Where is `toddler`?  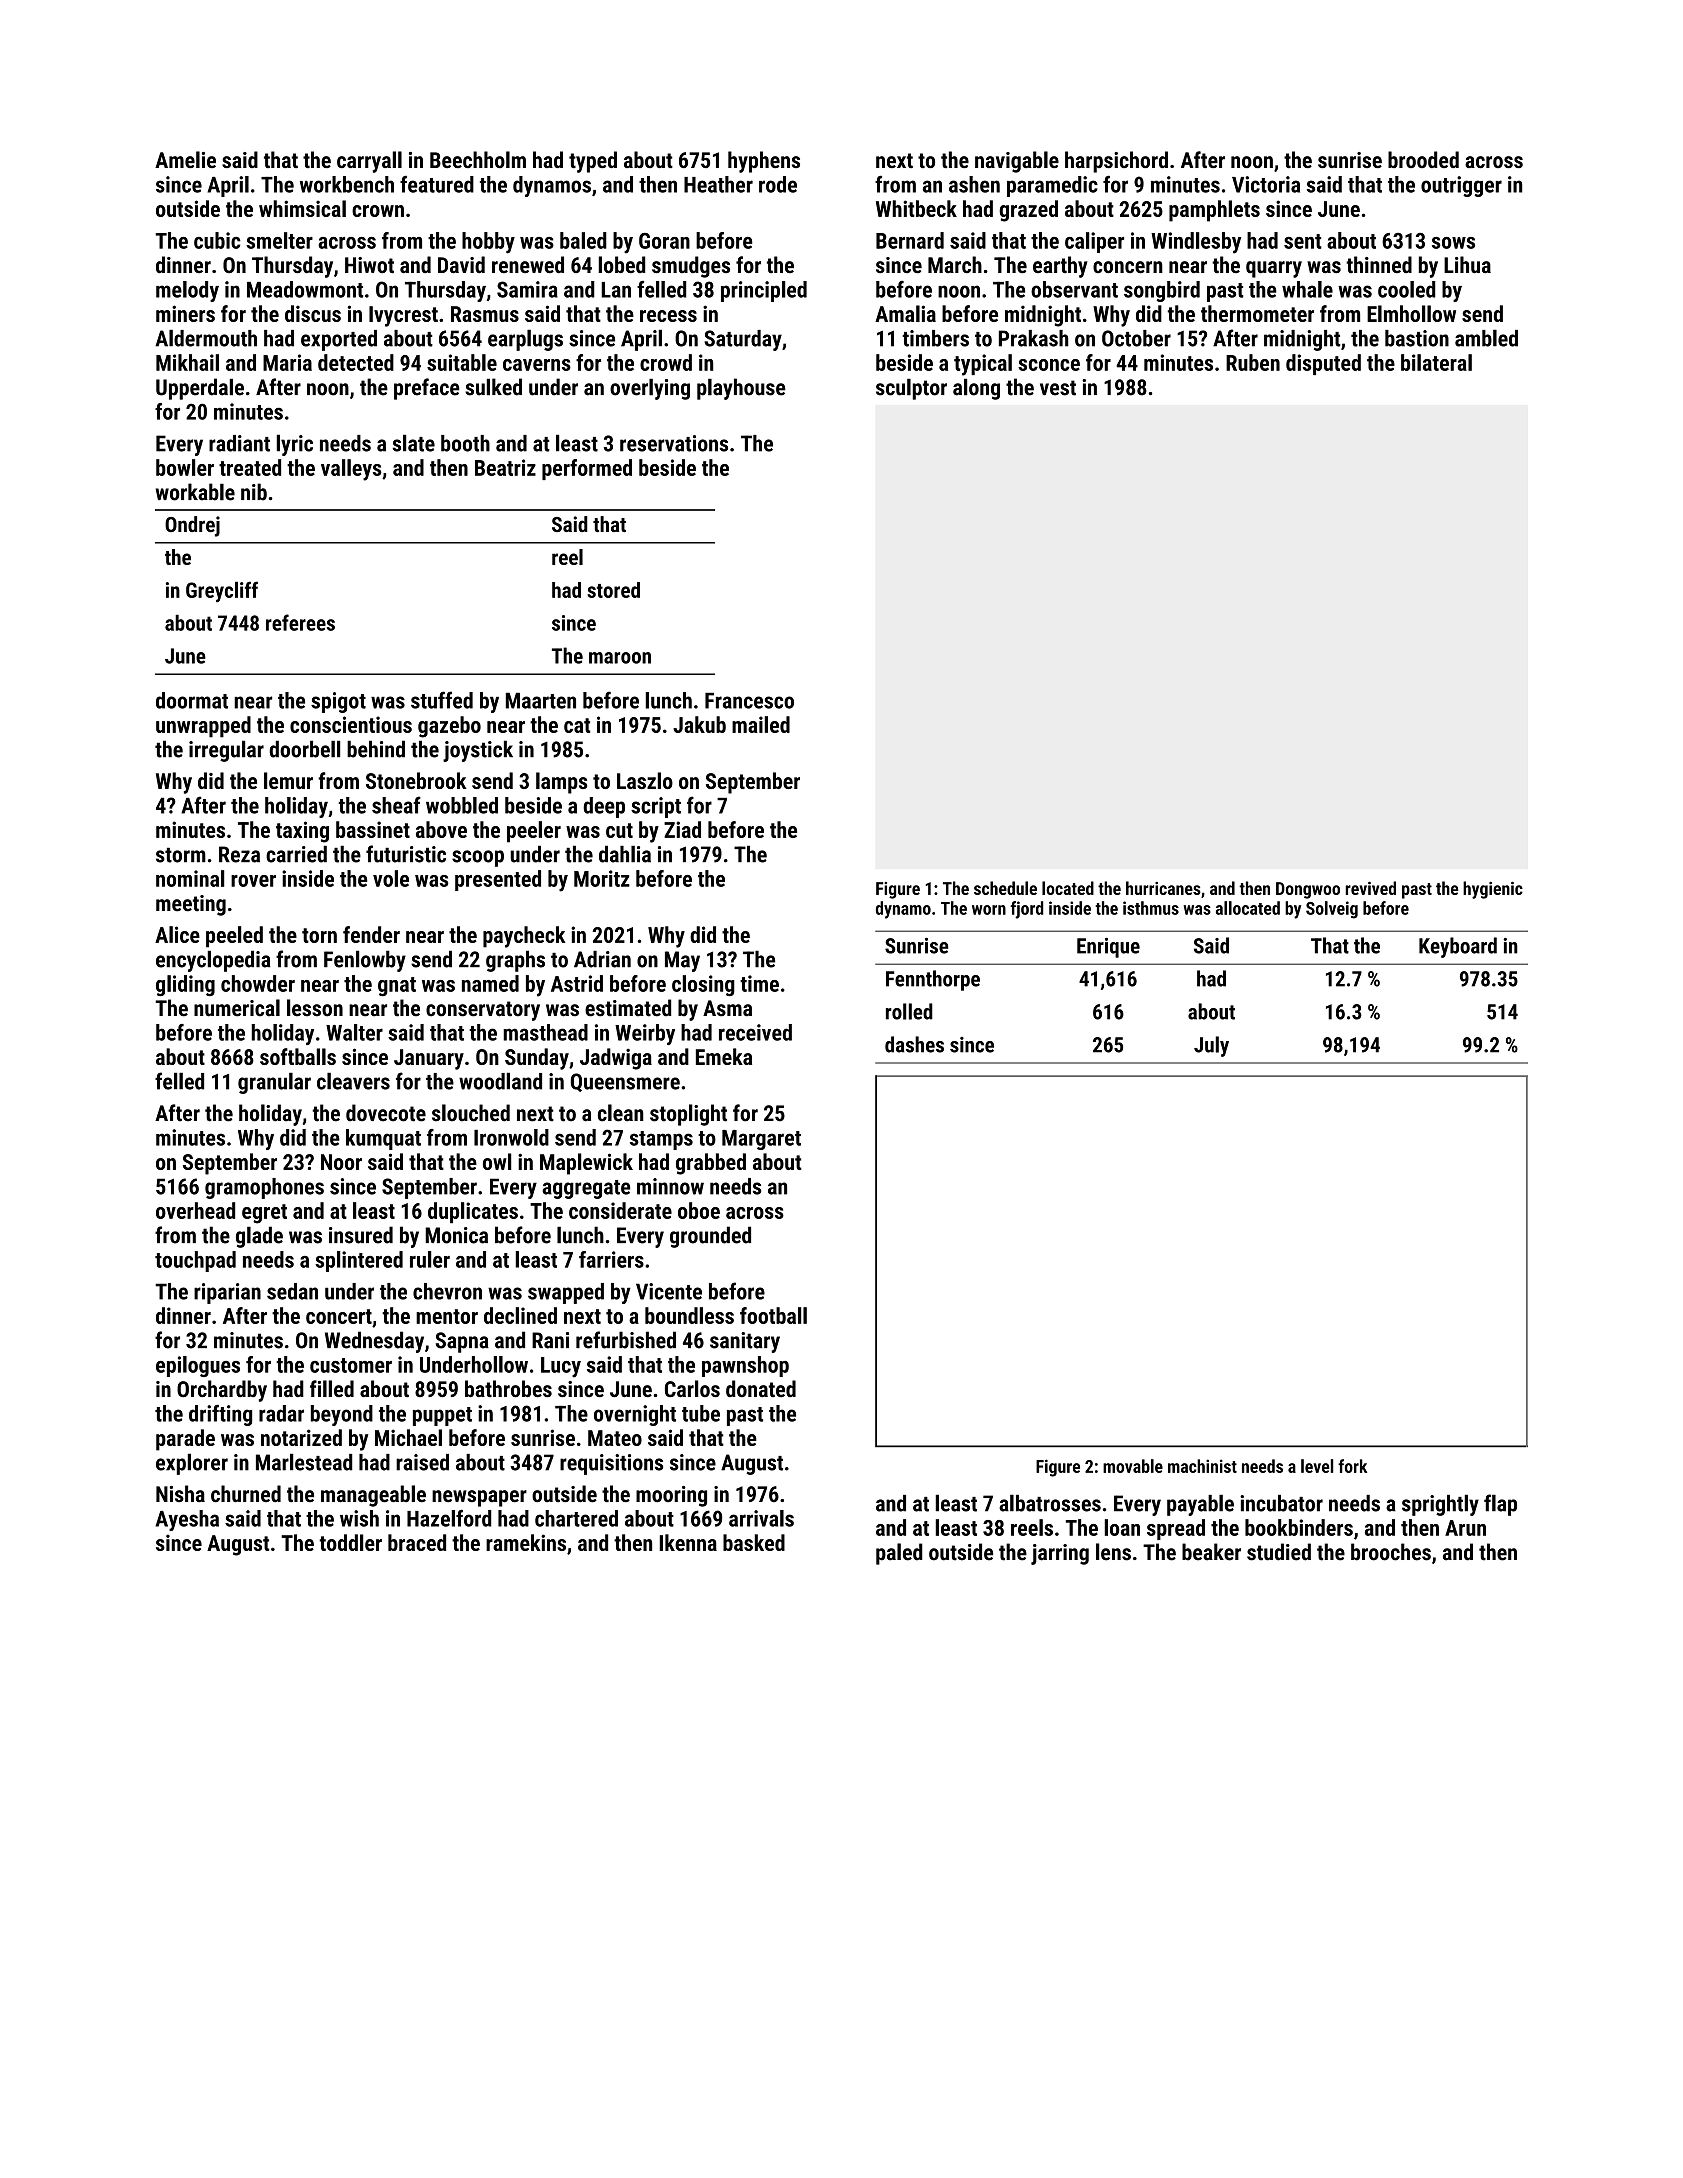
toddler is located at coordinates (350, 1542).
